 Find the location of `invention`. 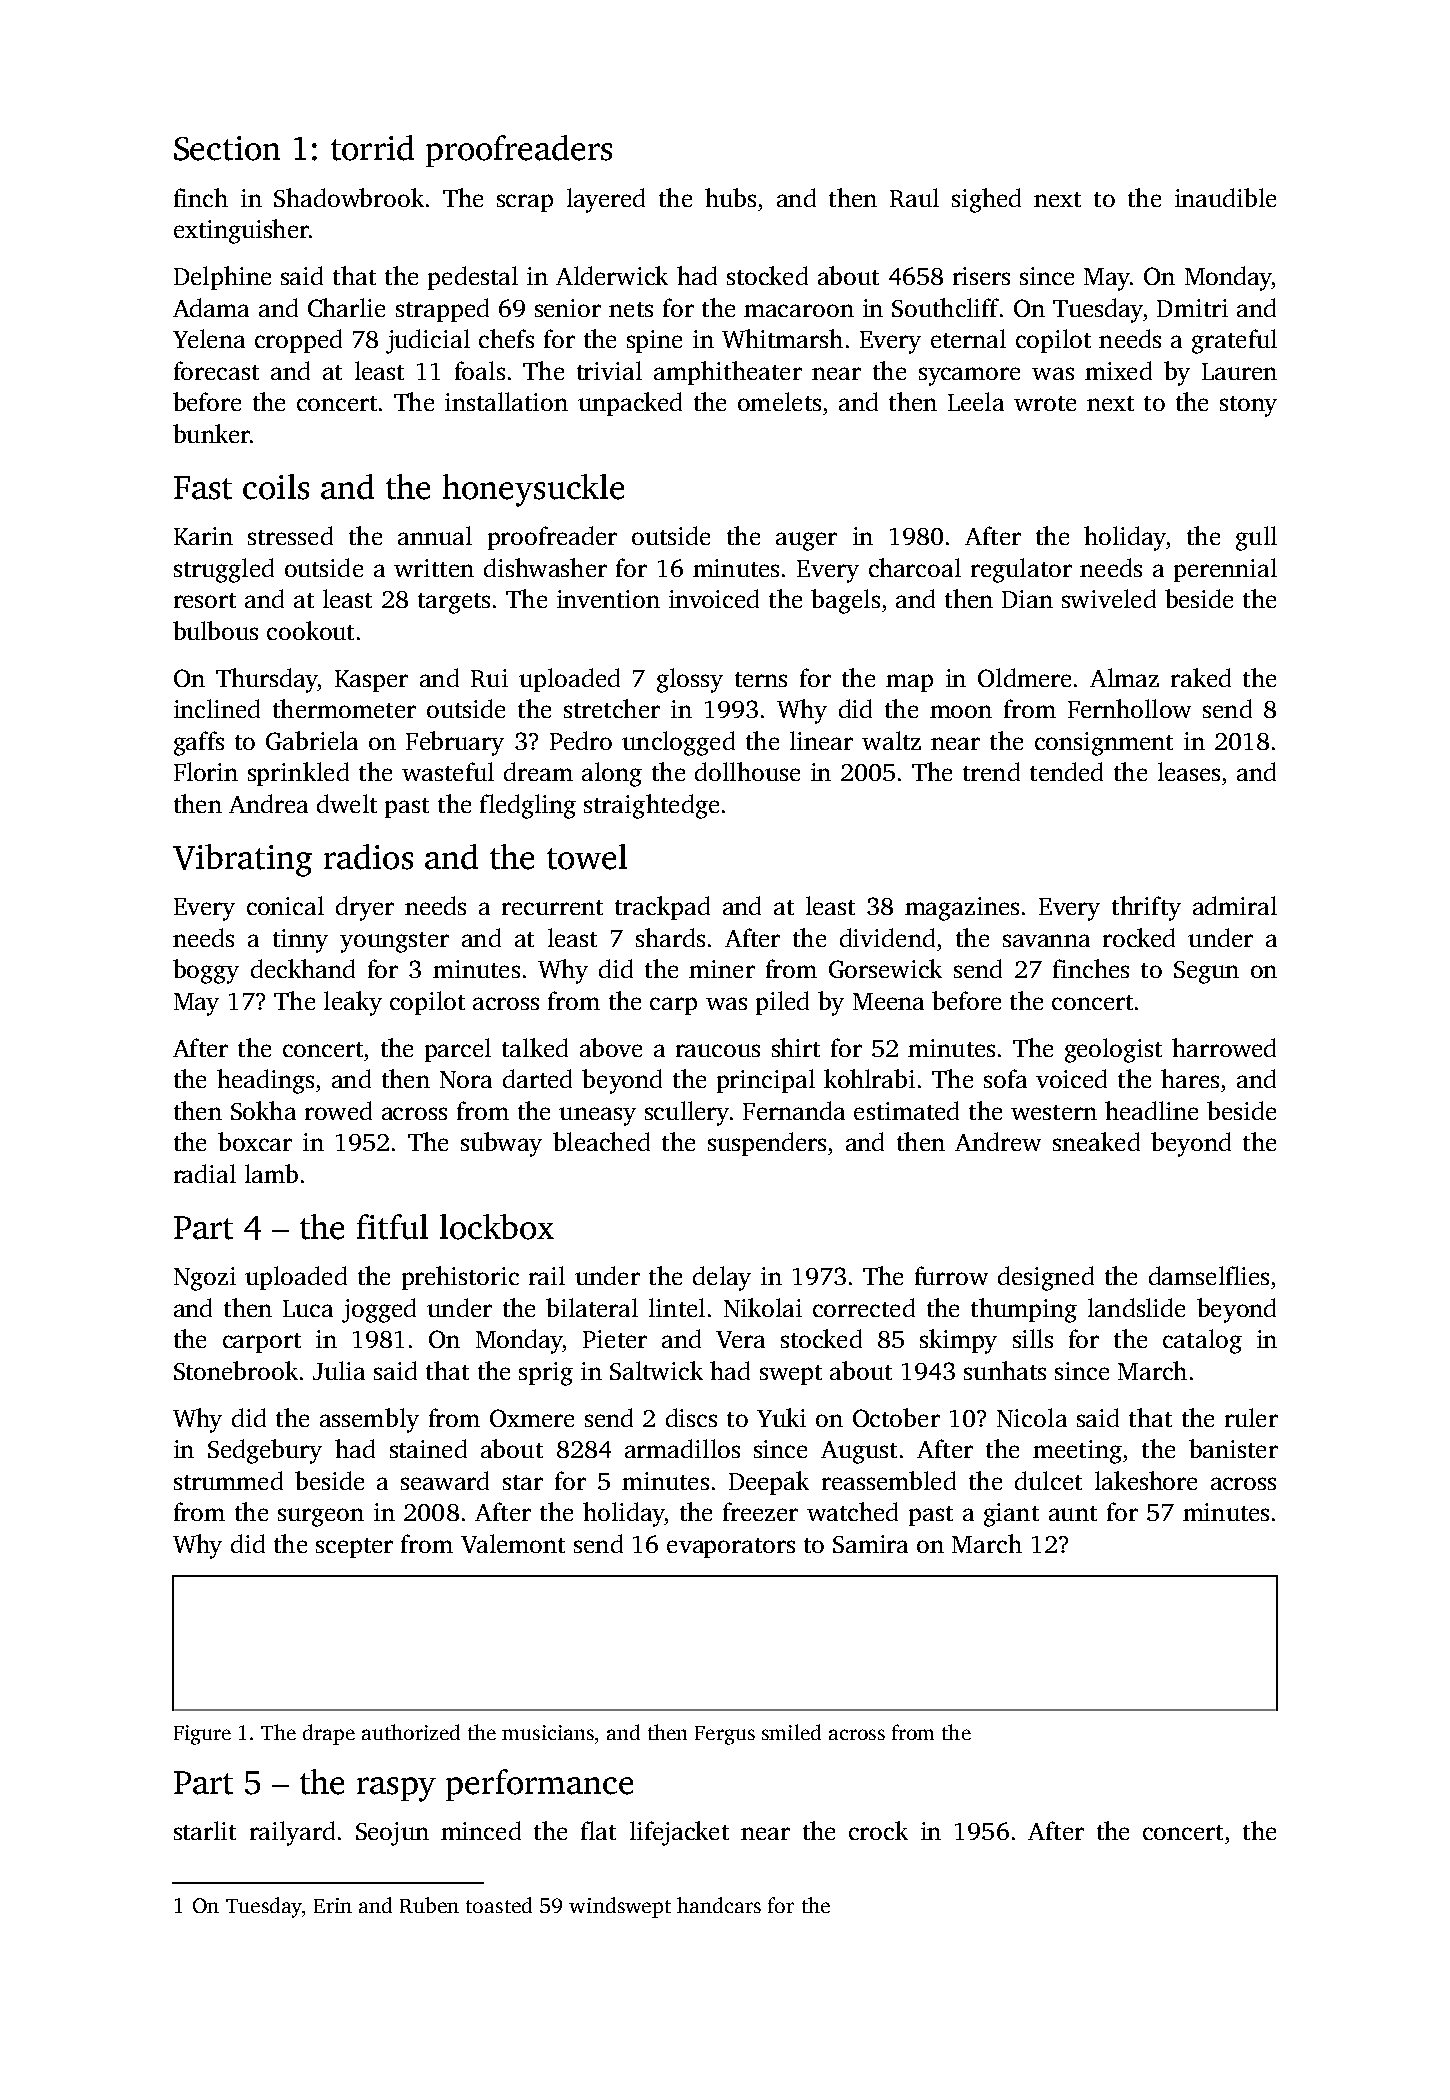

invention is located at coordinates (608, 599).
